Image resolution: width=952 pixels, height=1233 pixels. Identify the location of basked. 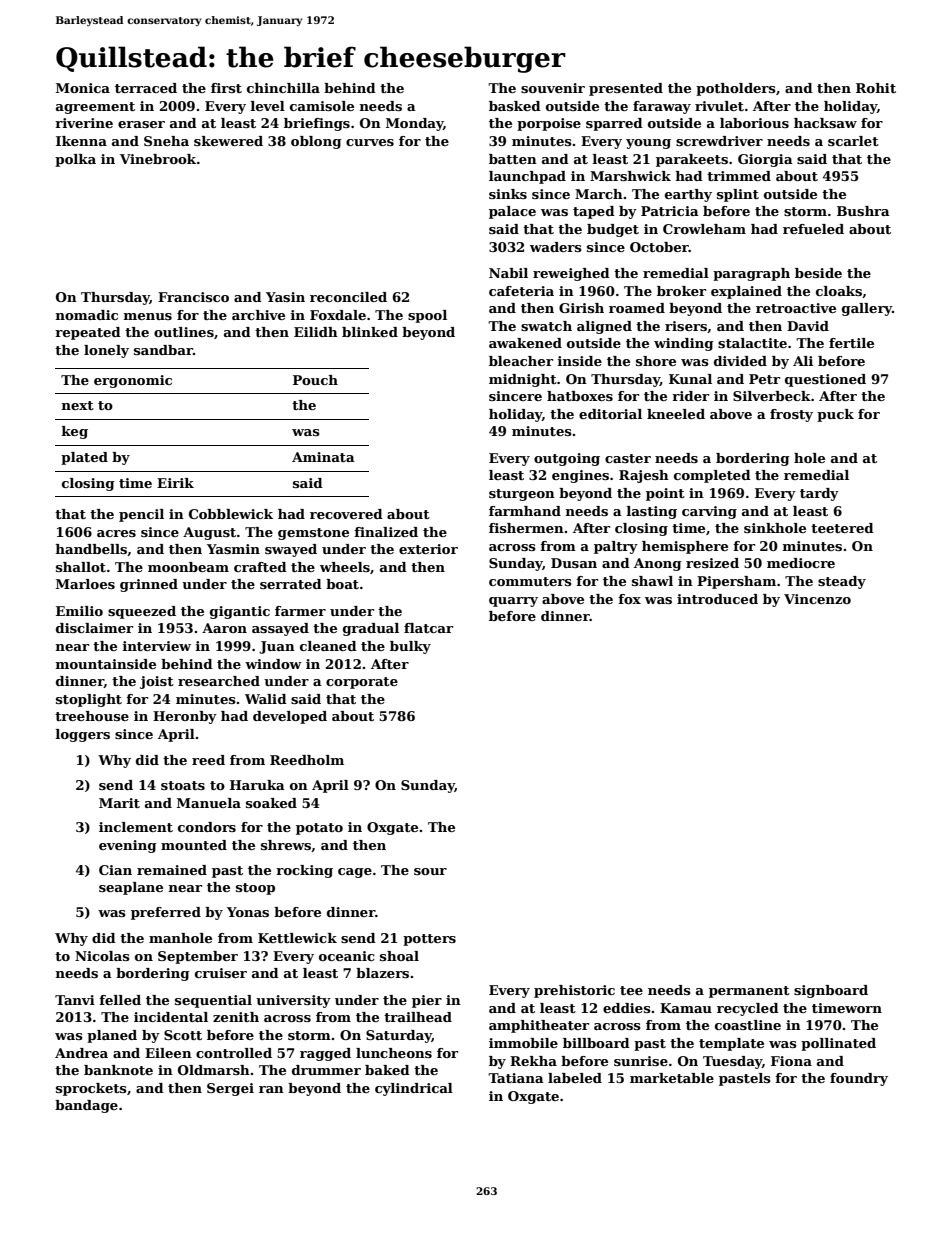
(515, 106).
